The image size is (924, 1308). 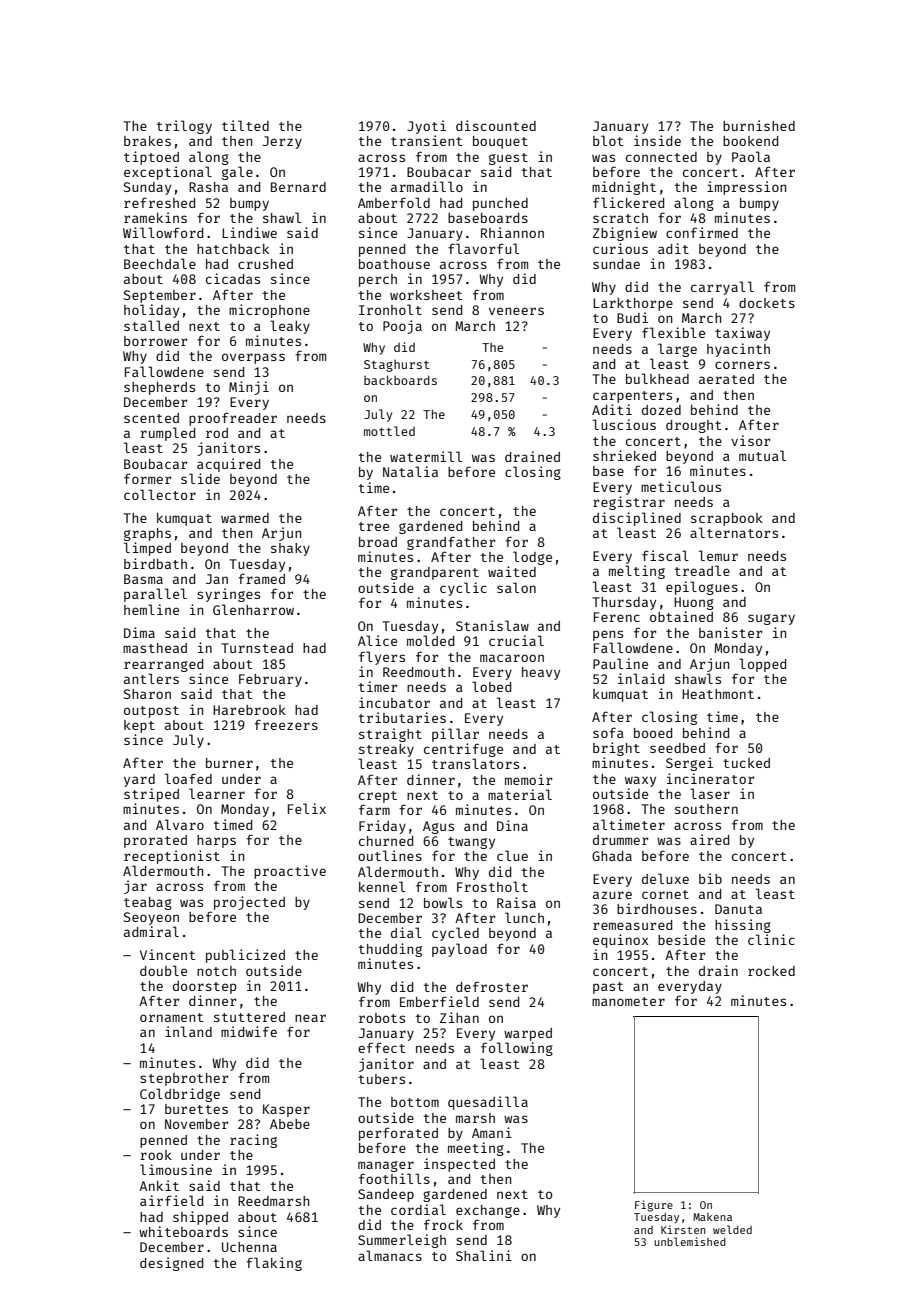 I want to click on thudding, so click(x=390, y=950).
